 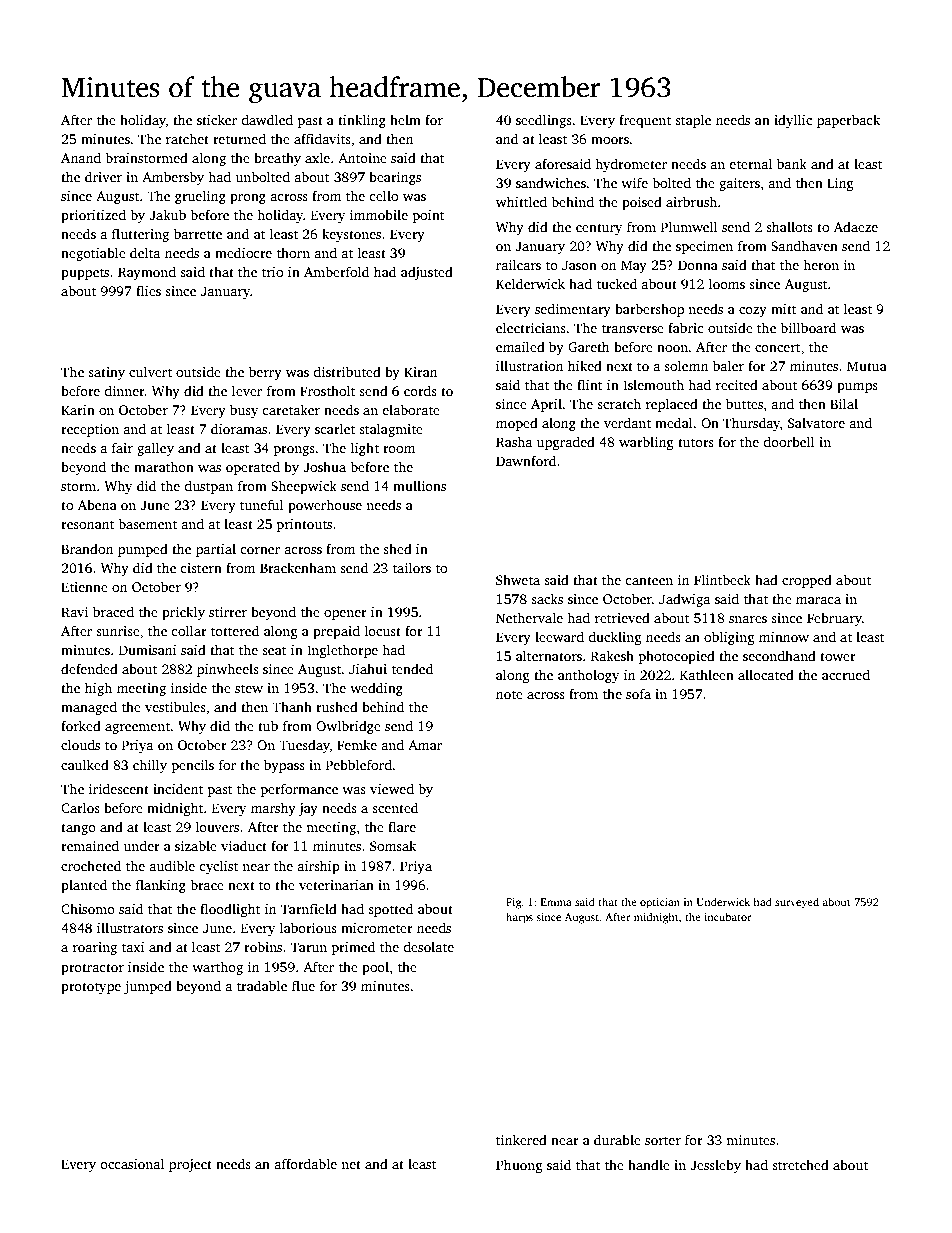 I want to click on helm, so click(x=405, y=119).
